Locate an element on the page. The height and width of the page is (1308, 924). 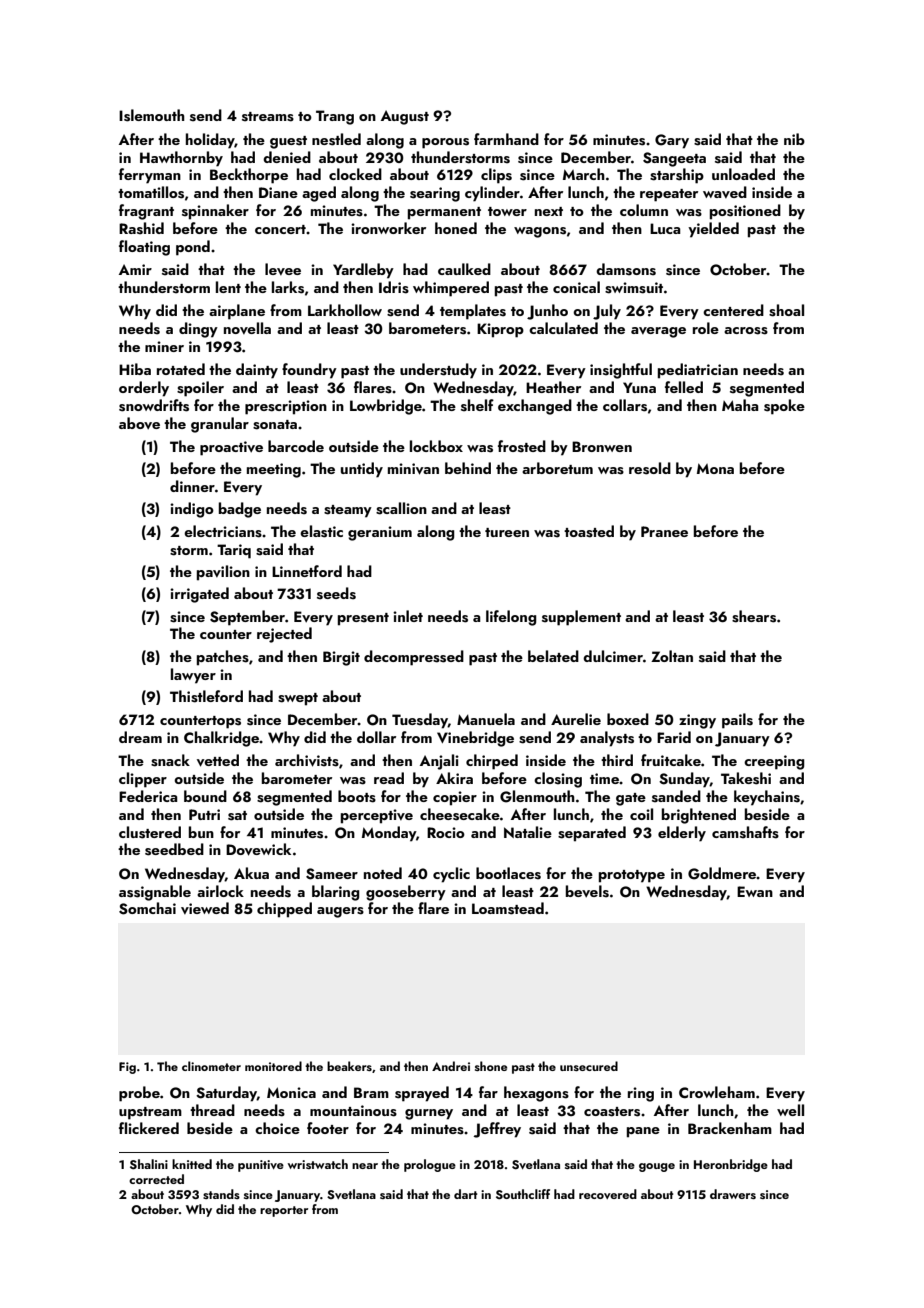
barcode is located at coordinates (296, 446).
